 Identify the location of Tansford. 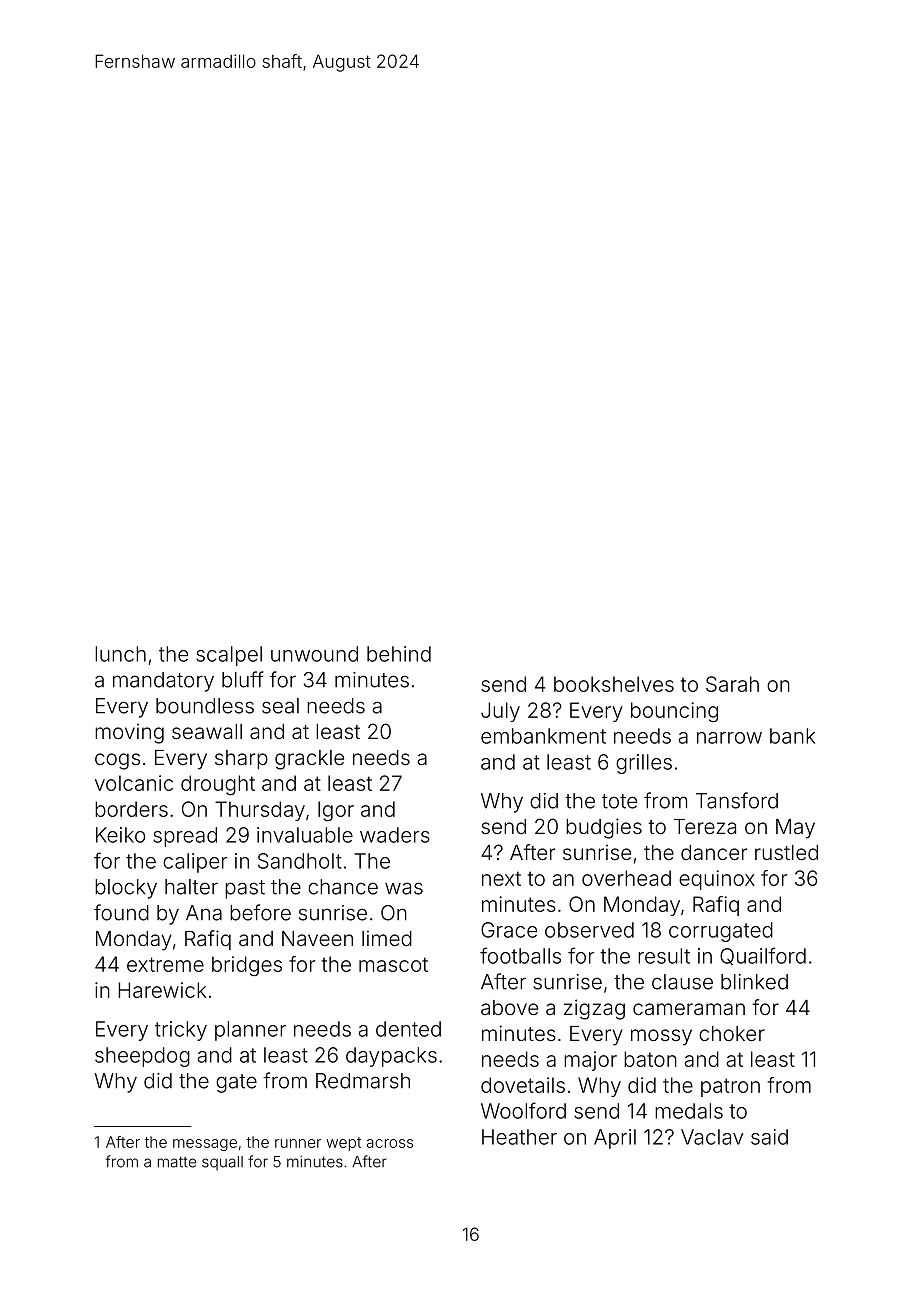
(737, 800).
